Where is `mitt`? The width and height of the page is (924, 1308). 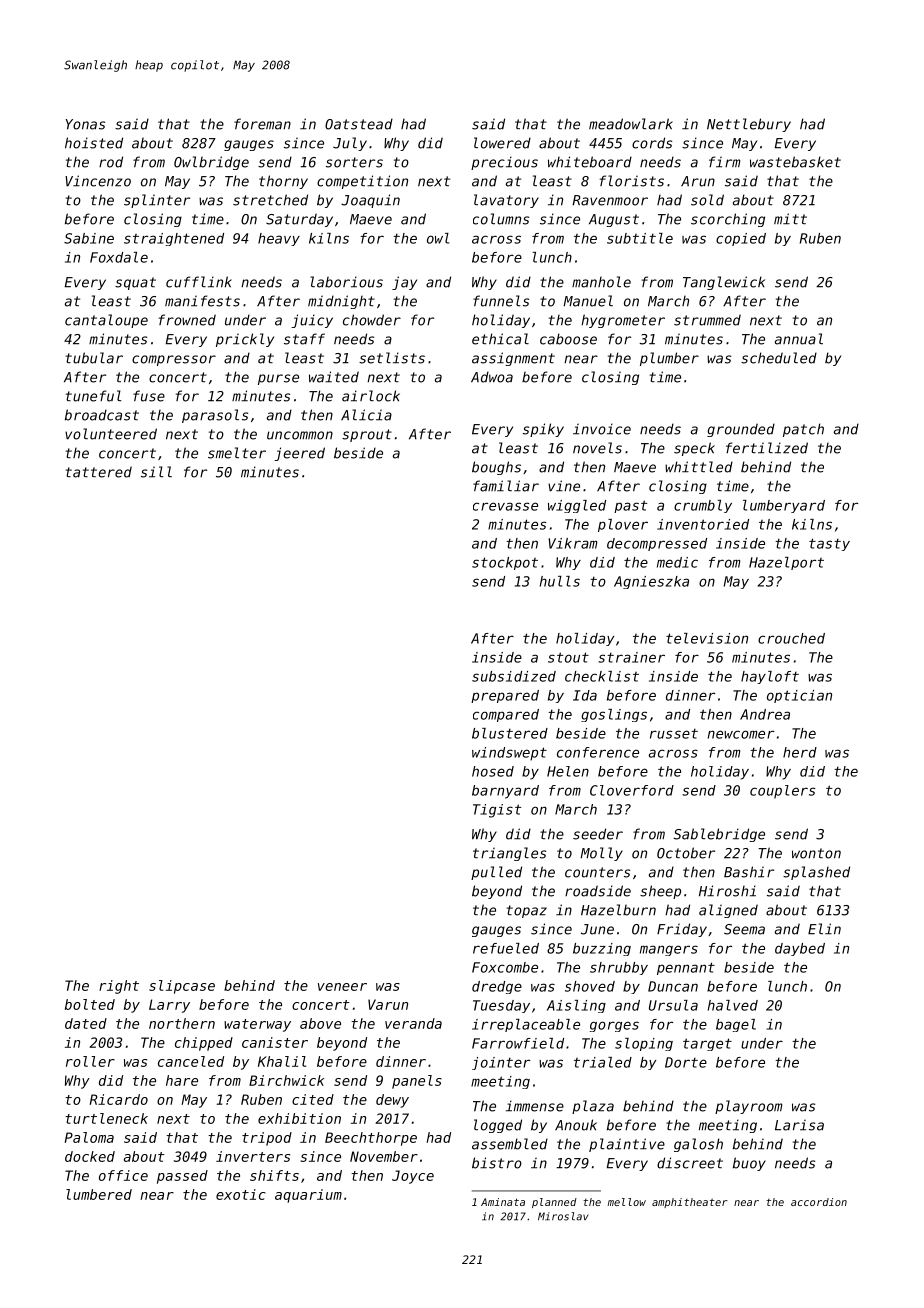 mitt is located at coordinates (790, 219).
